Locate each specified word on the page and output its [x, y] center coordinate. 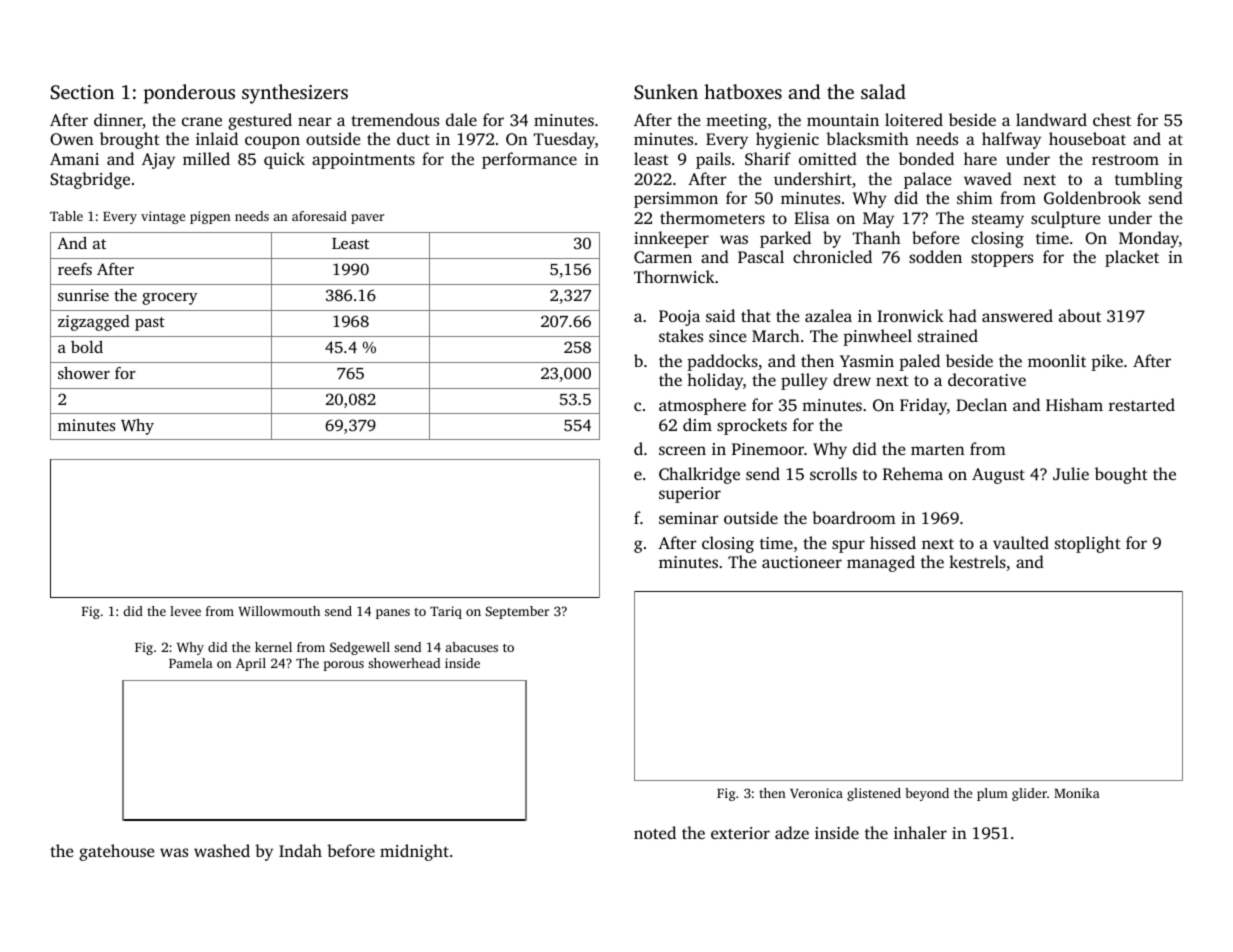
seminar [689, 518]
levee [185, 611]
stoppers [1002, 259]
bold [87, 347]
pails [713, 160]
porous [343, 666]
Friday [923, 406]
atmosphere [702, 406]
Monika [1077, 793]
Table [66, 216]
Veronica [816, 793]
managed [881, 563]
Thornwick [674, 276]
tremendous [395, 119]
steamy [998, 221]
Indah [300, 850]
